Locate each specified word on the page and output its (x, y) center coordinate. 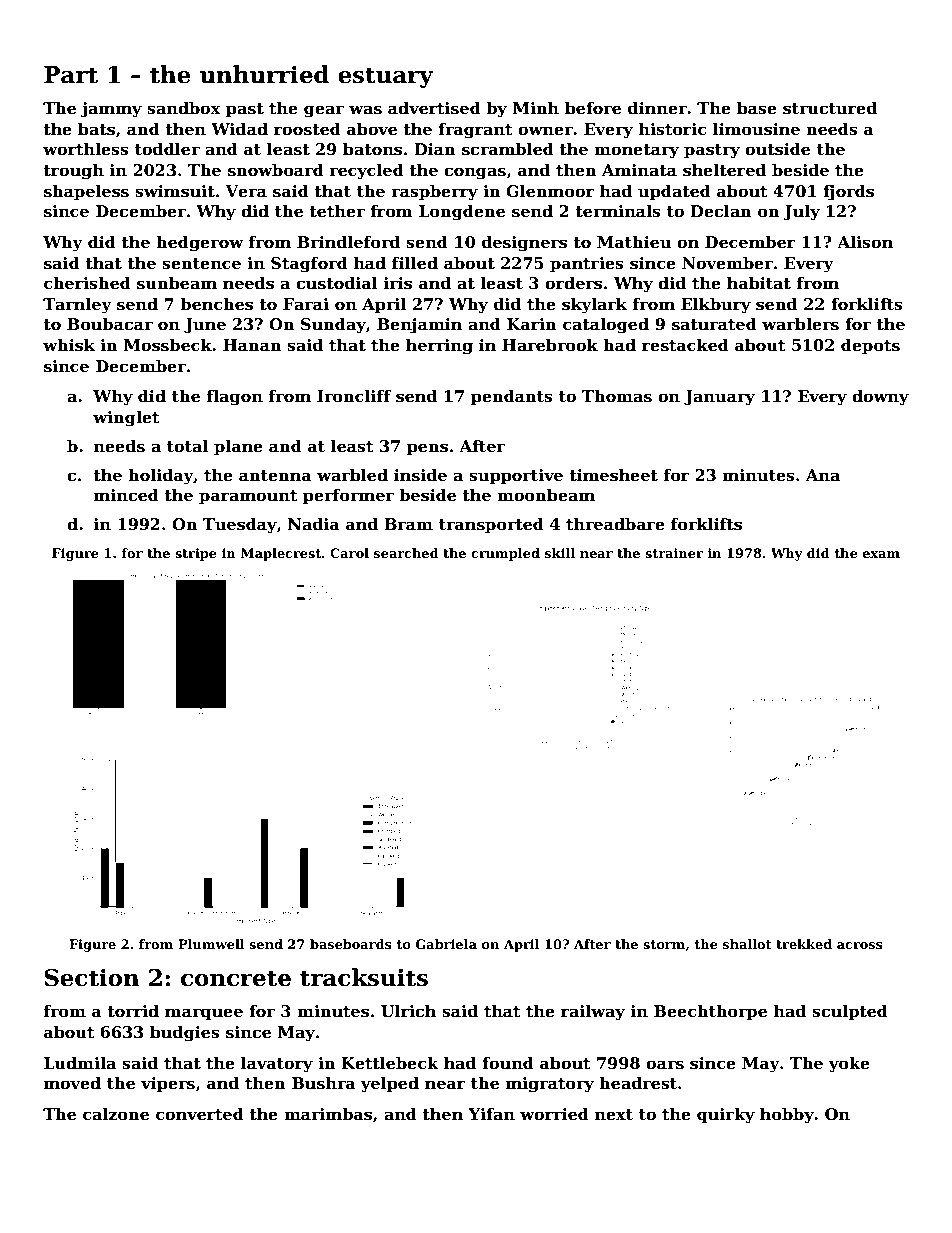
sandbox (184, 108)
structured (830, 108)
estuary (386, 77)
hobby (787, 1115)
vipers (168, 1085)
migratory (550, 1085)
